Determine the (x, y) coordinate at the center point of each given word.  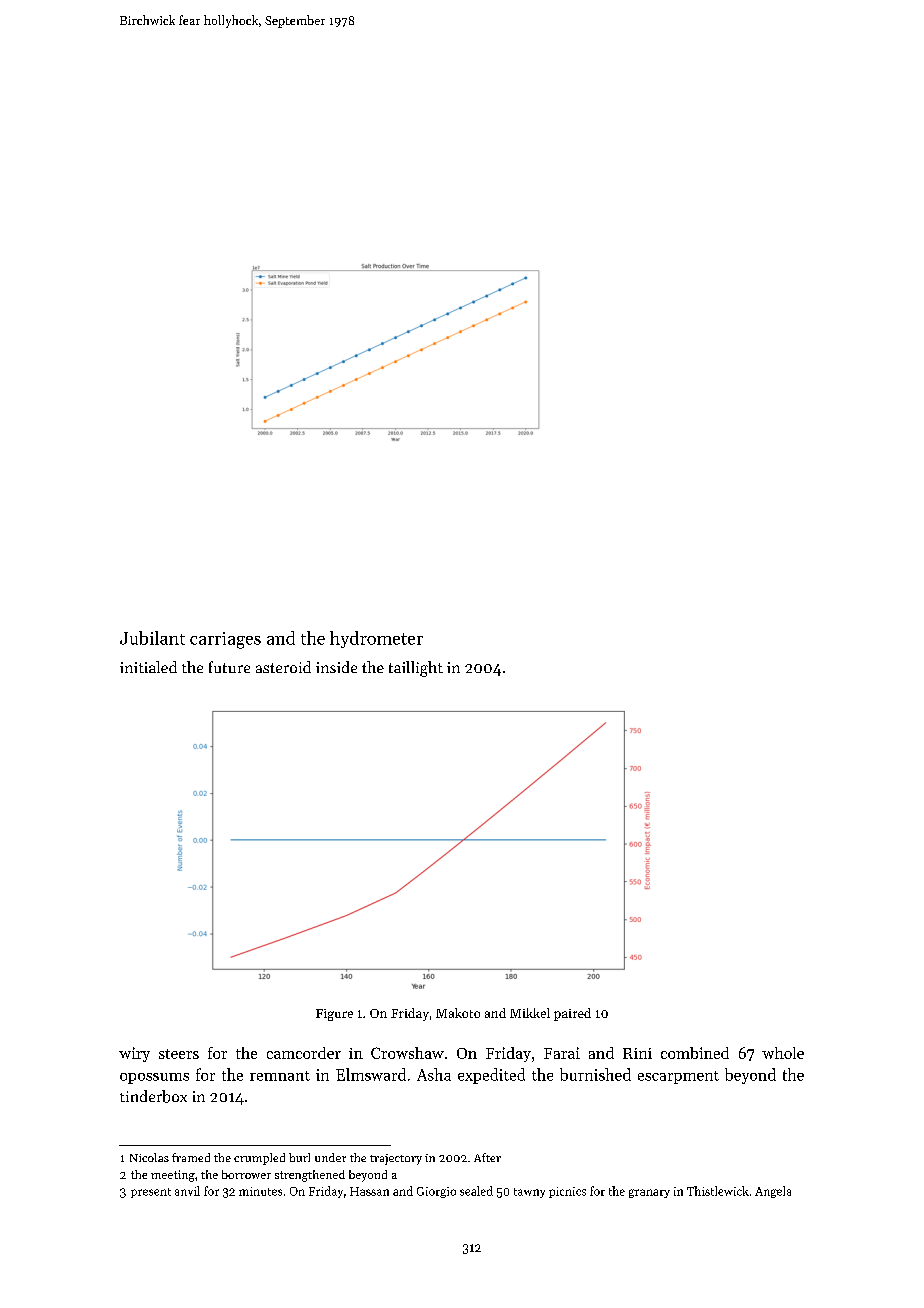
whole (783, 1053)
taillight (416, 669)
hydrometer (376, 639)
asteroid (283, 667)
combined (695, 1053)
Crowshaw (407, 1053)
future (229, 667)
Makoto (458, 1013)
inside (336, 667)
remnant (280, 1076)
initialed (148, 667)
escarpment (678, 1077)
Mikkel (530, 1013)
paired (572, 1014)
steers (179, 1054)
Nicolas (149, 1157)
